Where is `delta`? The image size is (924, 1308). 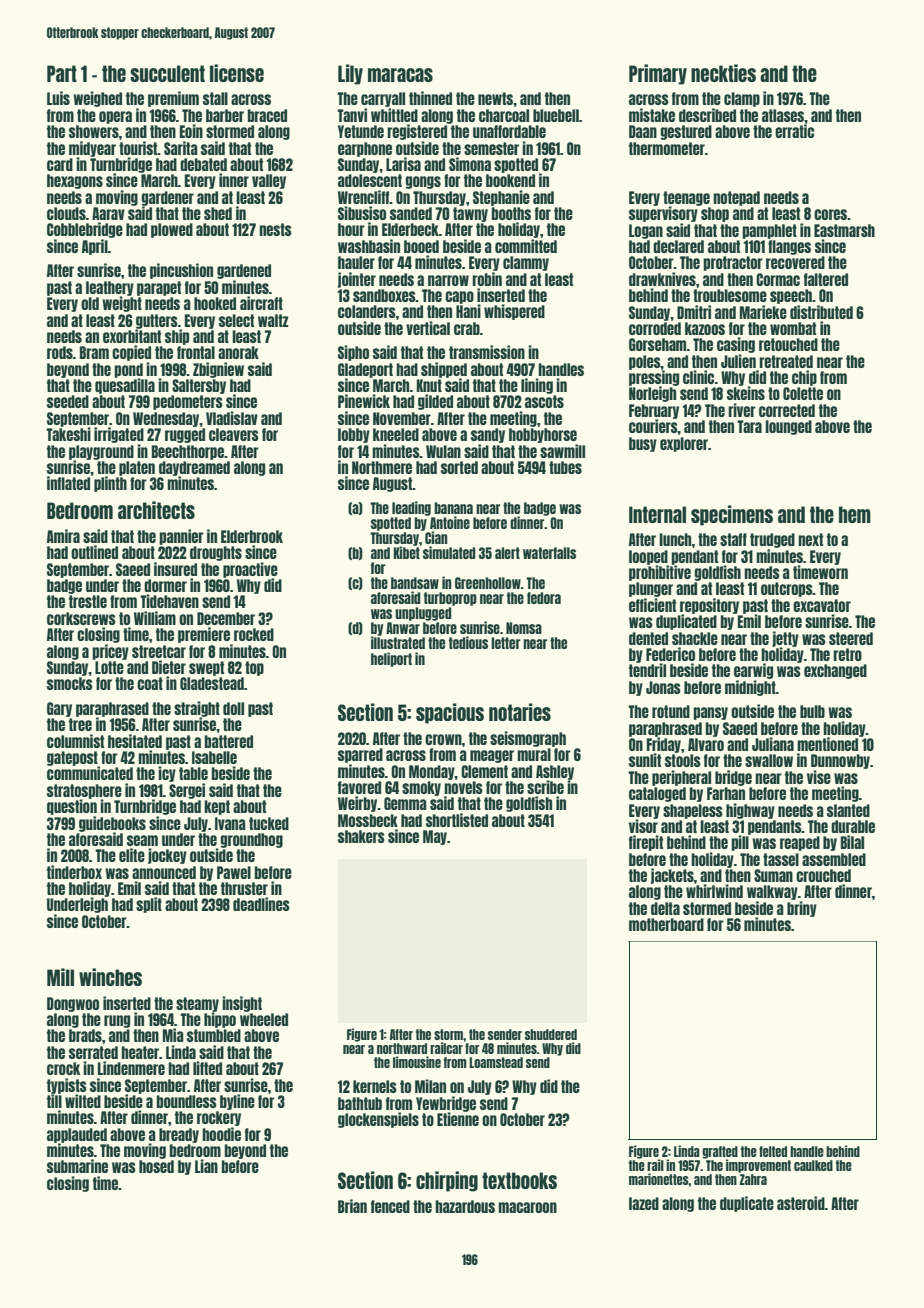
delta is located at coordinates (665, 908).
